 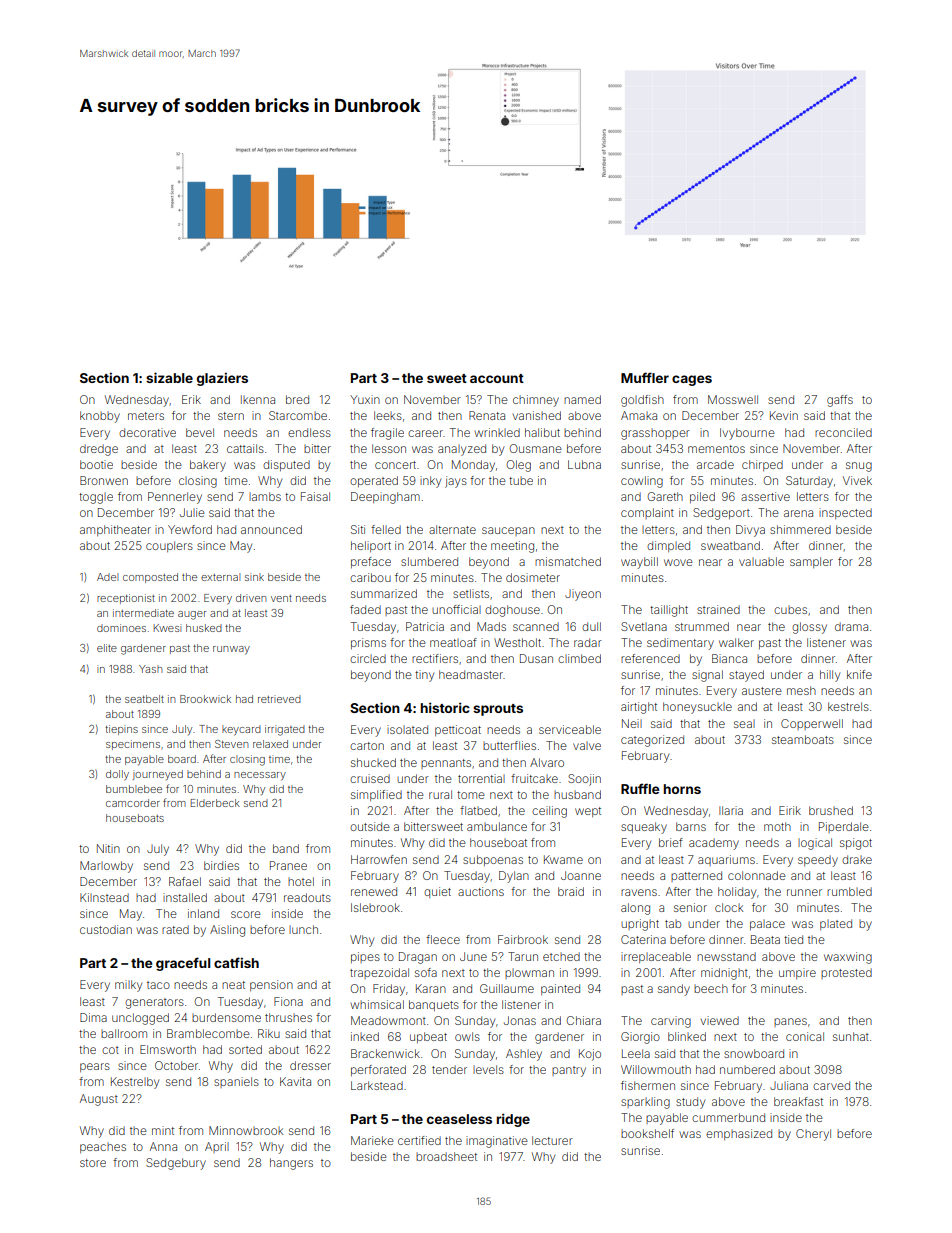 What do you see at coordinates (845, 513) in the screenshot?
I see `inspected` at bounding box center [845, 513].
